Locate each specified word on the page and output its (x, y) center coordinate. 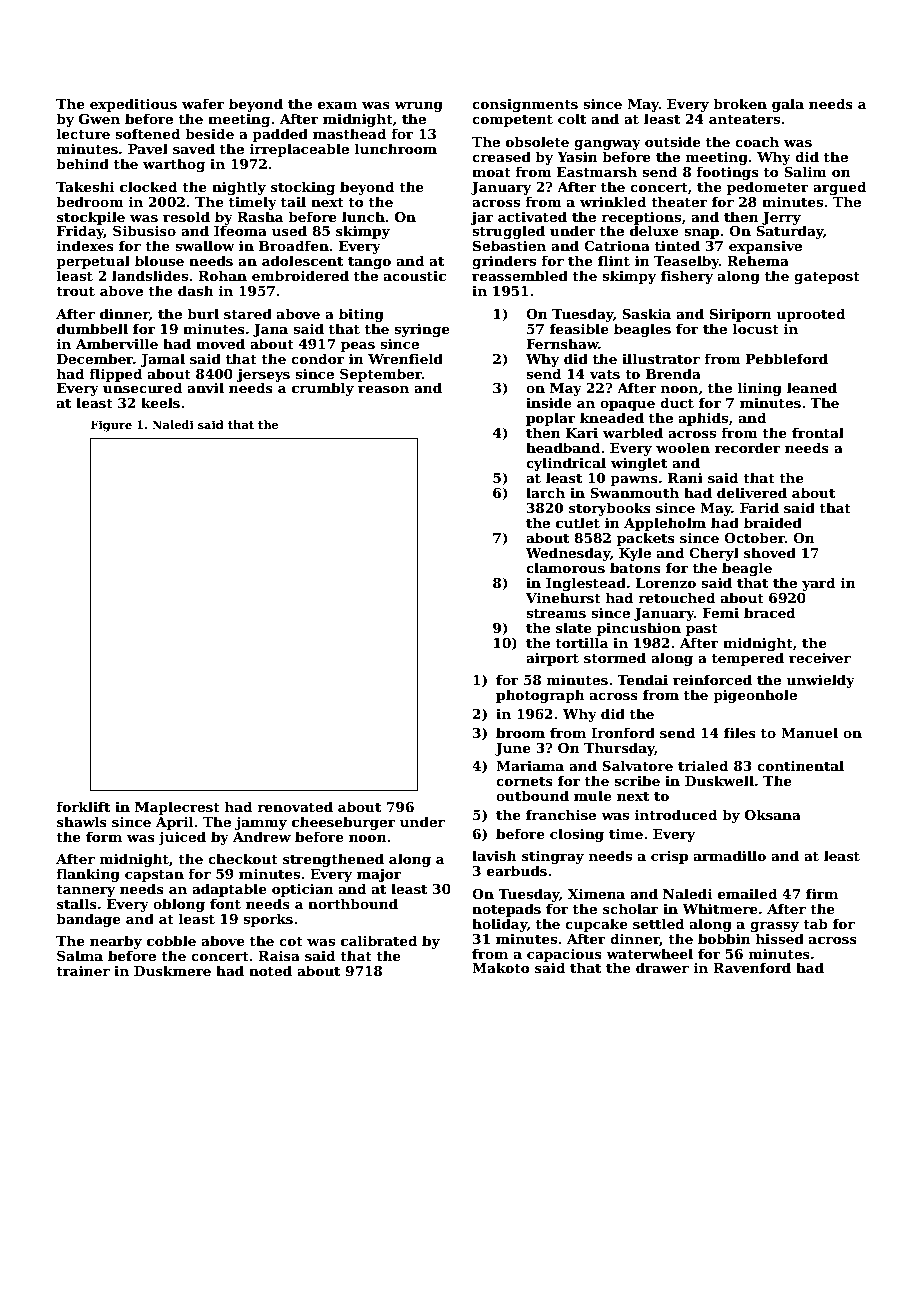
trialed (703, 765)
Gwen (99, 119)
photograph (540, 696)
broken (740, 103)
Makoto (501, 967)
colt (572, 118)
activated (532, 216)
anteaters (744, 119)
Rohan (222, 275)
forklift (83, 806)
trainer (83, 971)
